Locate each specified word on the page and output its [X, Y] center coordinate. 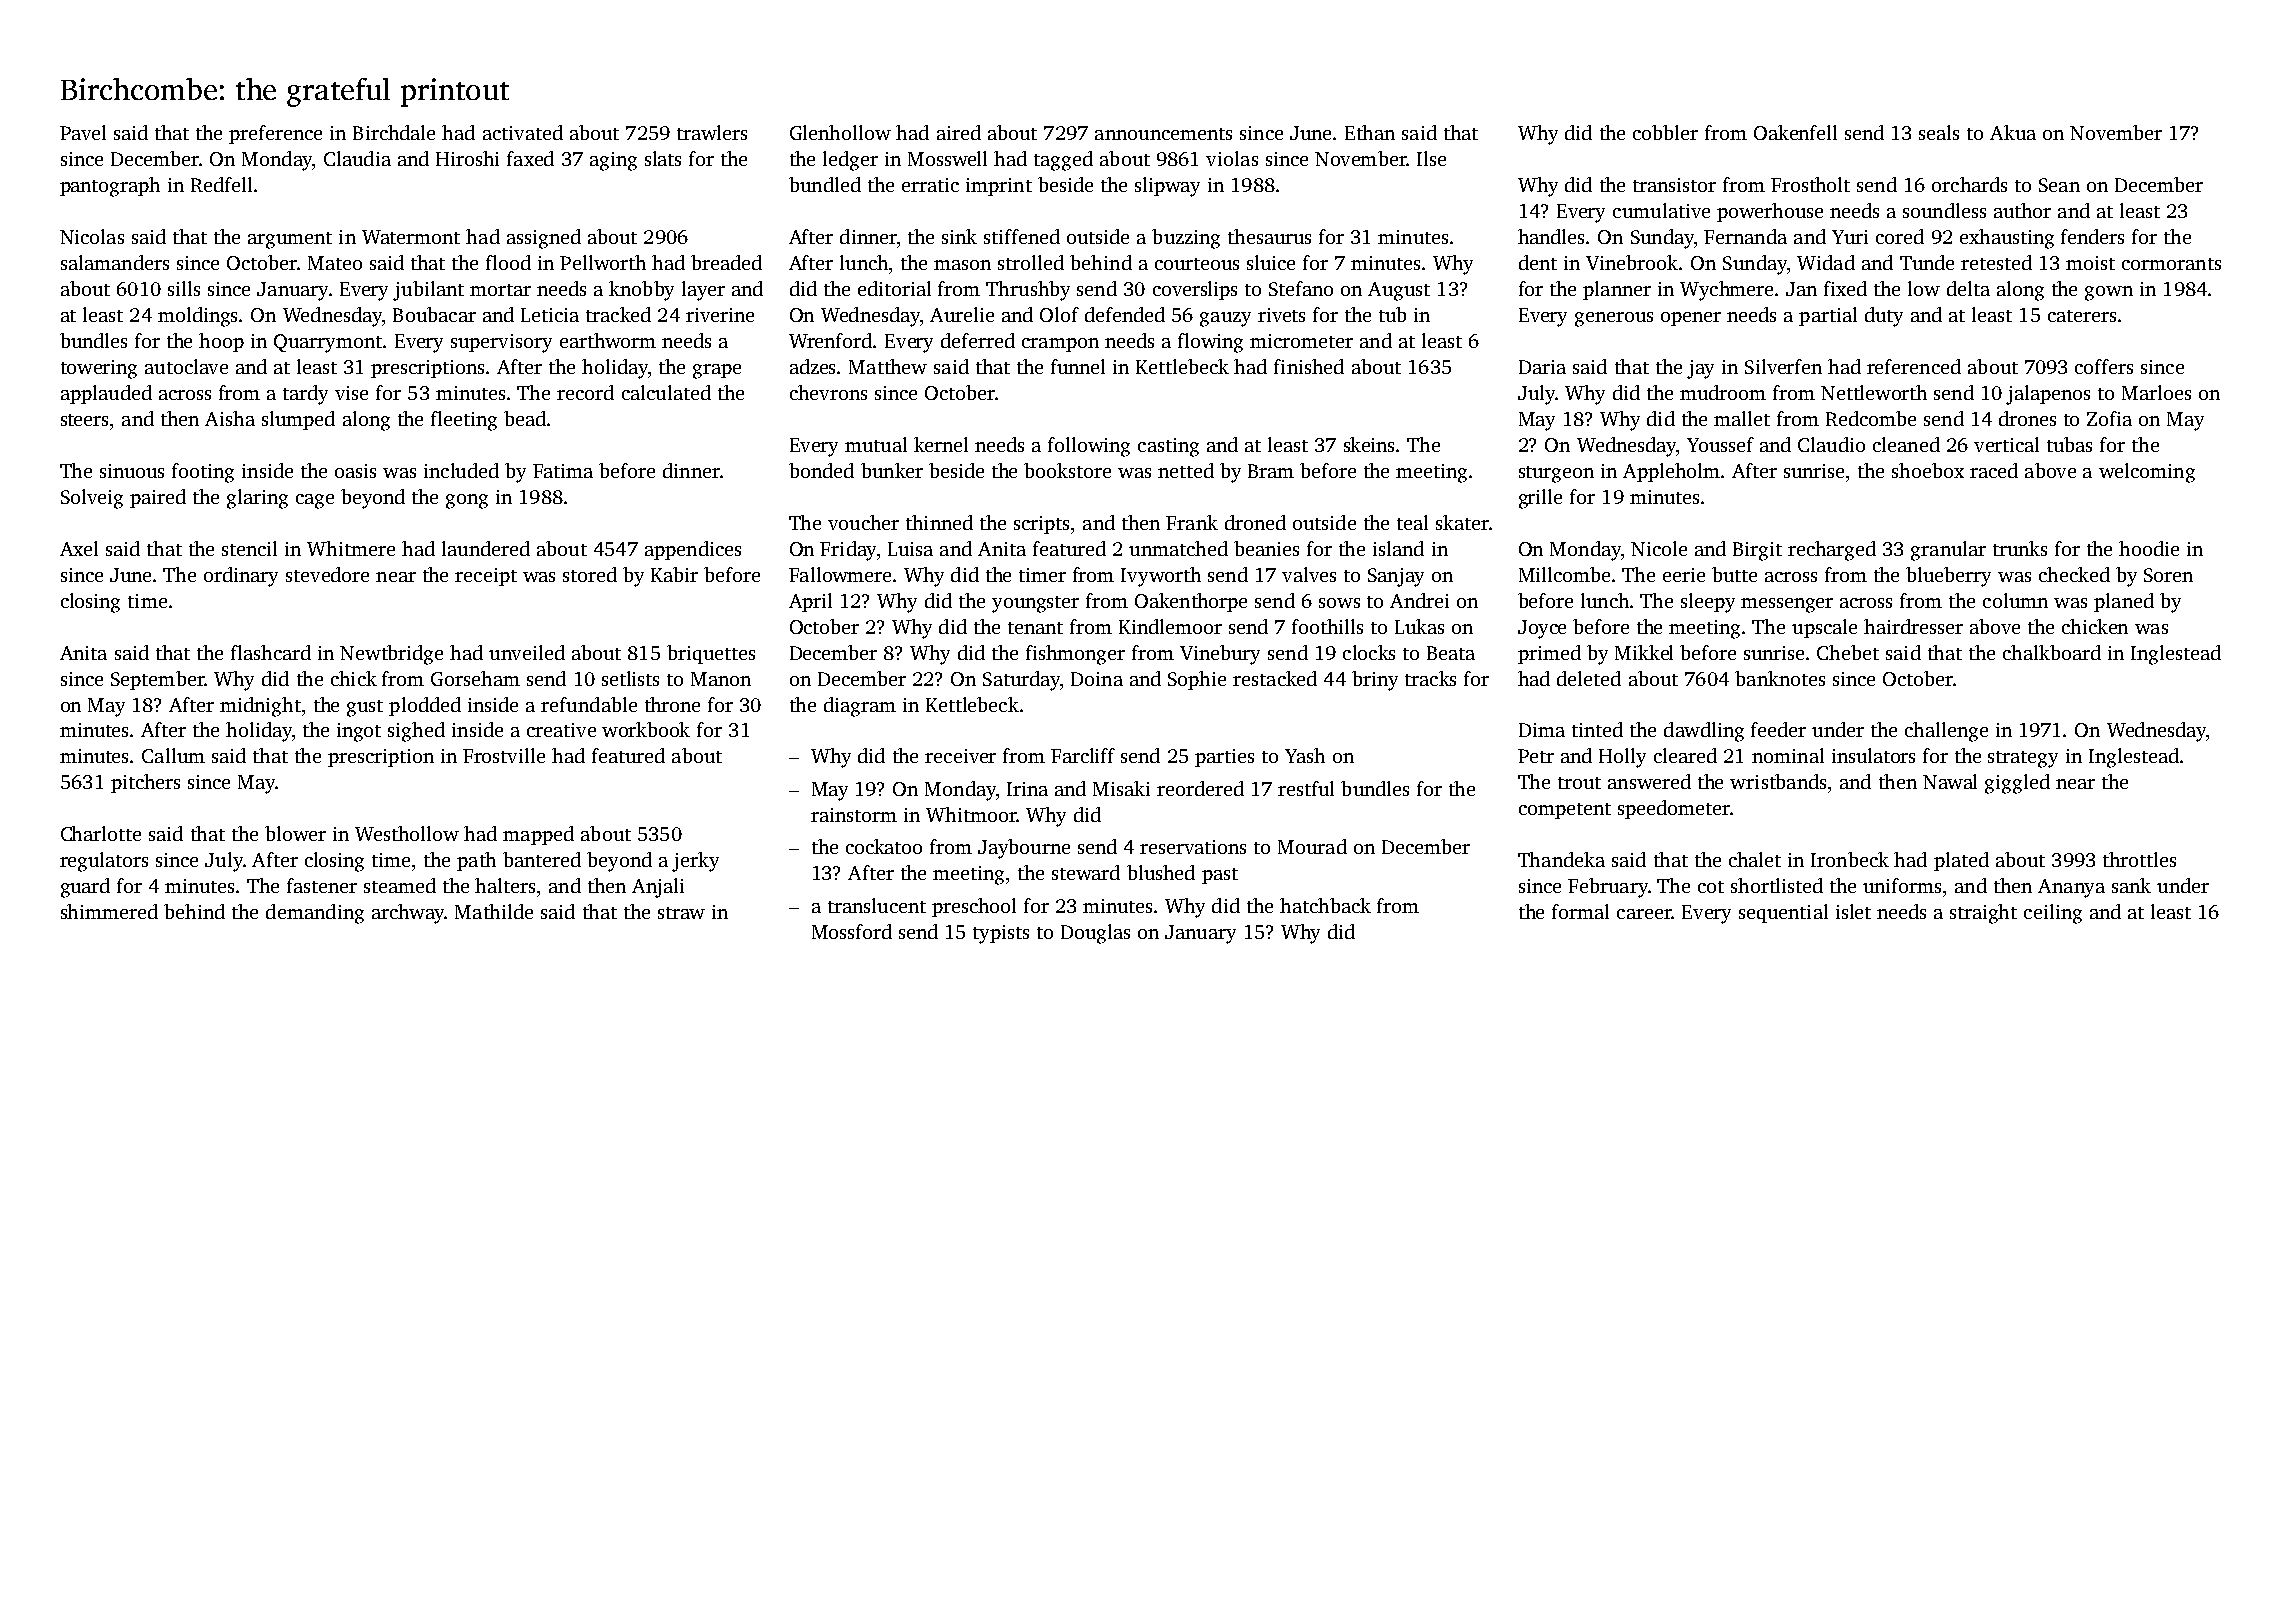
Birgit [1757, 551]
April [810, 602]
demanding [315, 914]
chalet [1755, 859]
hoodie [2149, 548]
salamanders [115, 262]
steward [1086, 872]
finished [1309, 366]
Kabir [674, 574]
